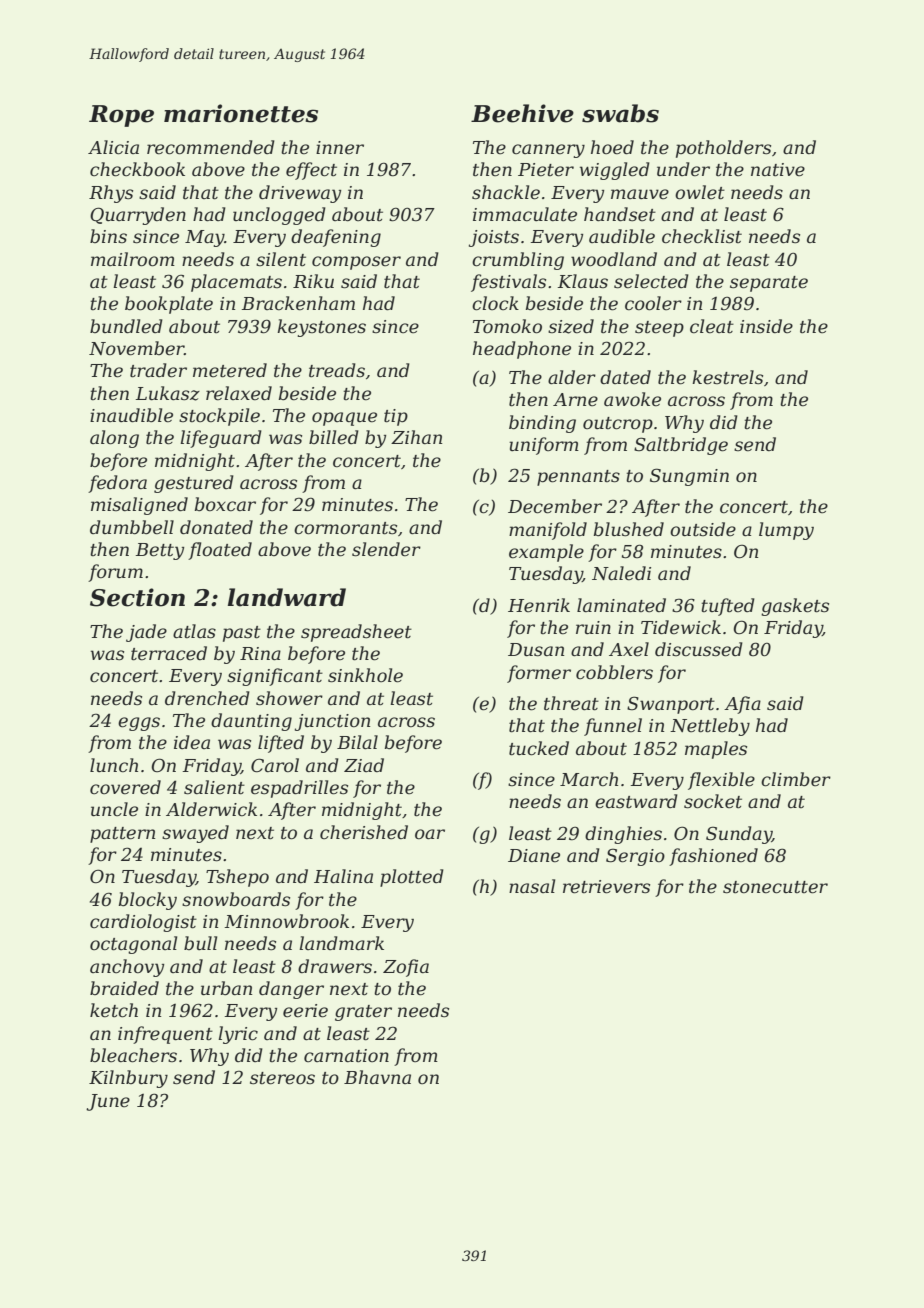  What do you see at coordinates (795, 607) in the image?
I see `gaskets` at bounding box center [795, 607].
